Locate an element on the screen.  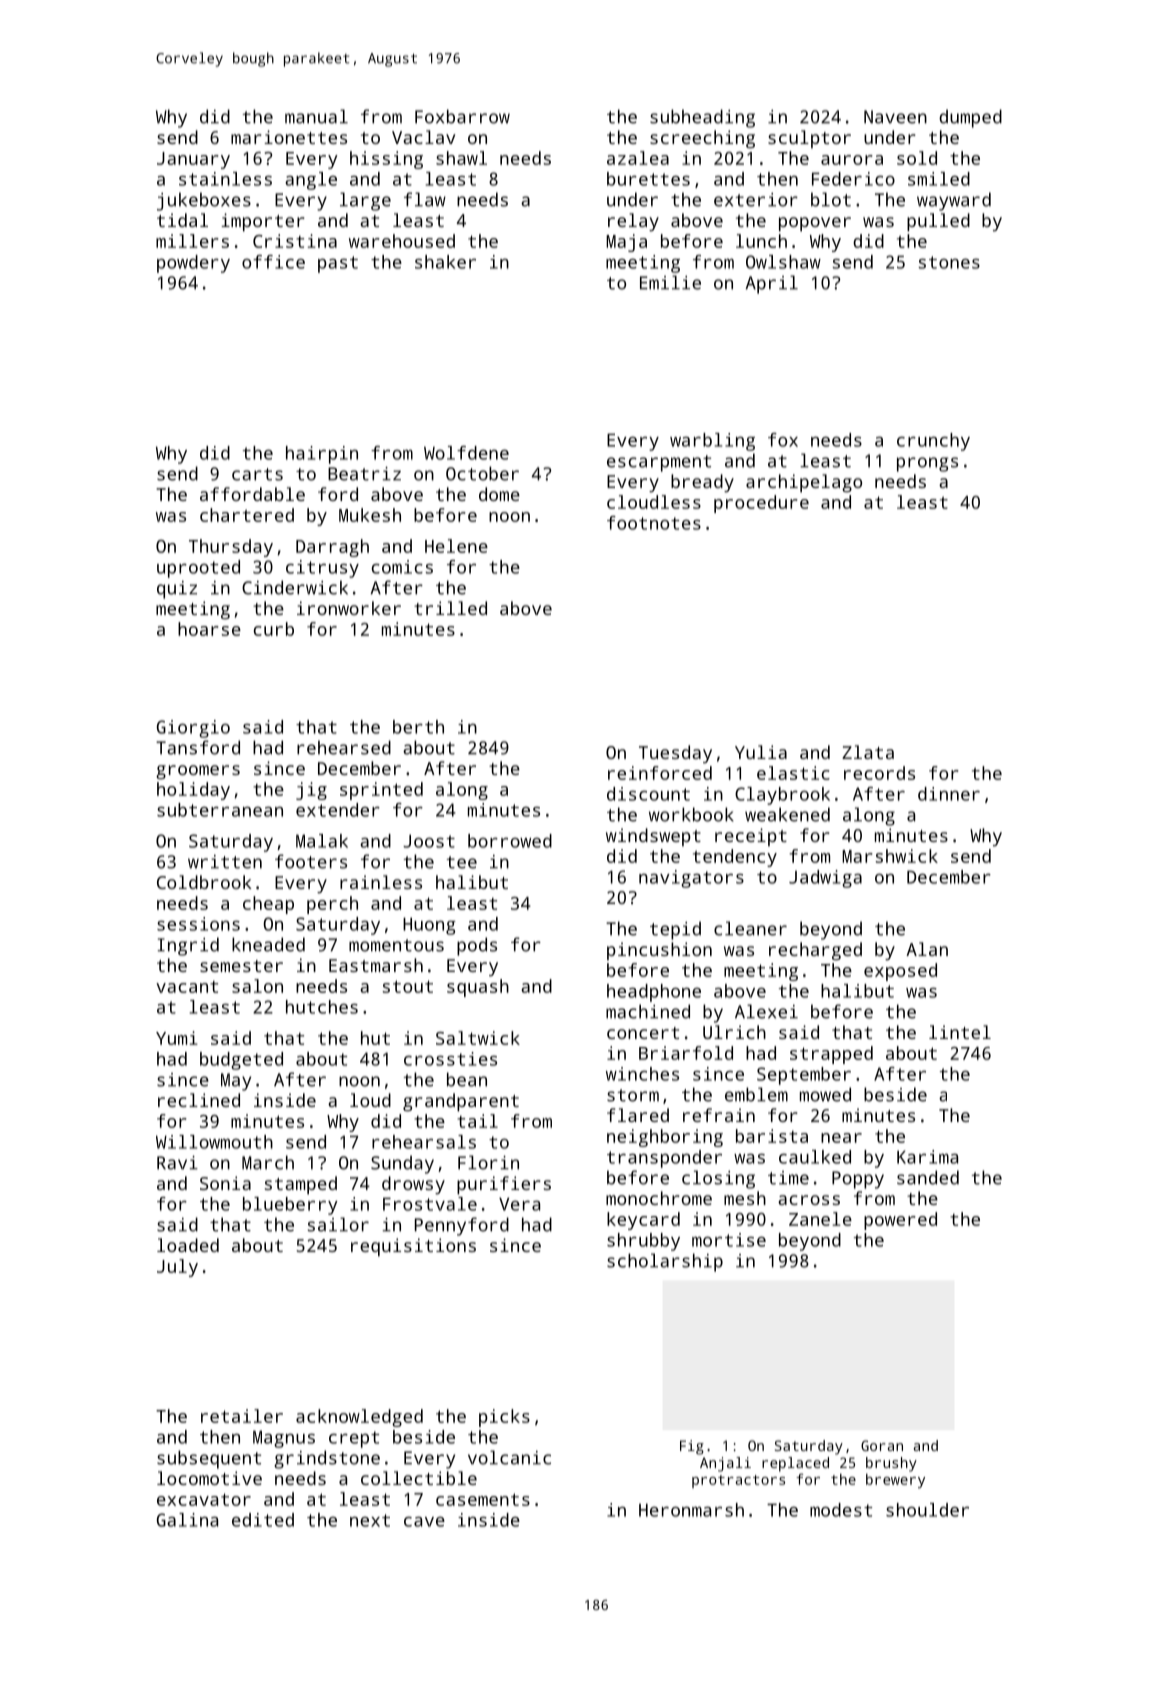
Coldbrook is located at coordinates (204, 882).
